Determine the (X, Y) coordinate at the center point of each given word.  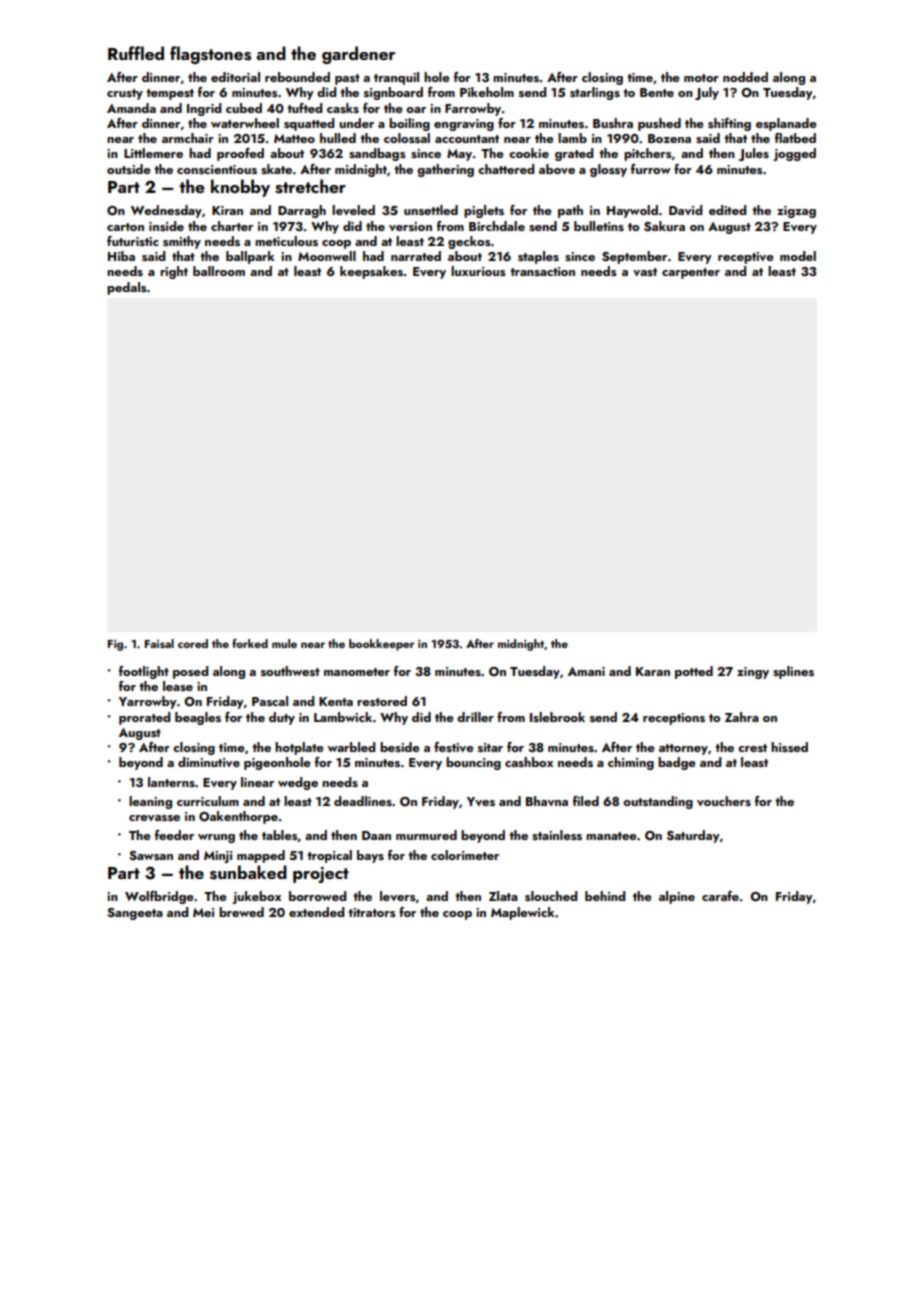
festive (454, 747)
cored (193, 643)
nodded (745, 77)
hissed (789, 747)
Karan (653, 671)
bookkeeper (381, 645)
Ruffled (136, 53)
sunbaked (248, 872)
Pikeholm (487, 92)
